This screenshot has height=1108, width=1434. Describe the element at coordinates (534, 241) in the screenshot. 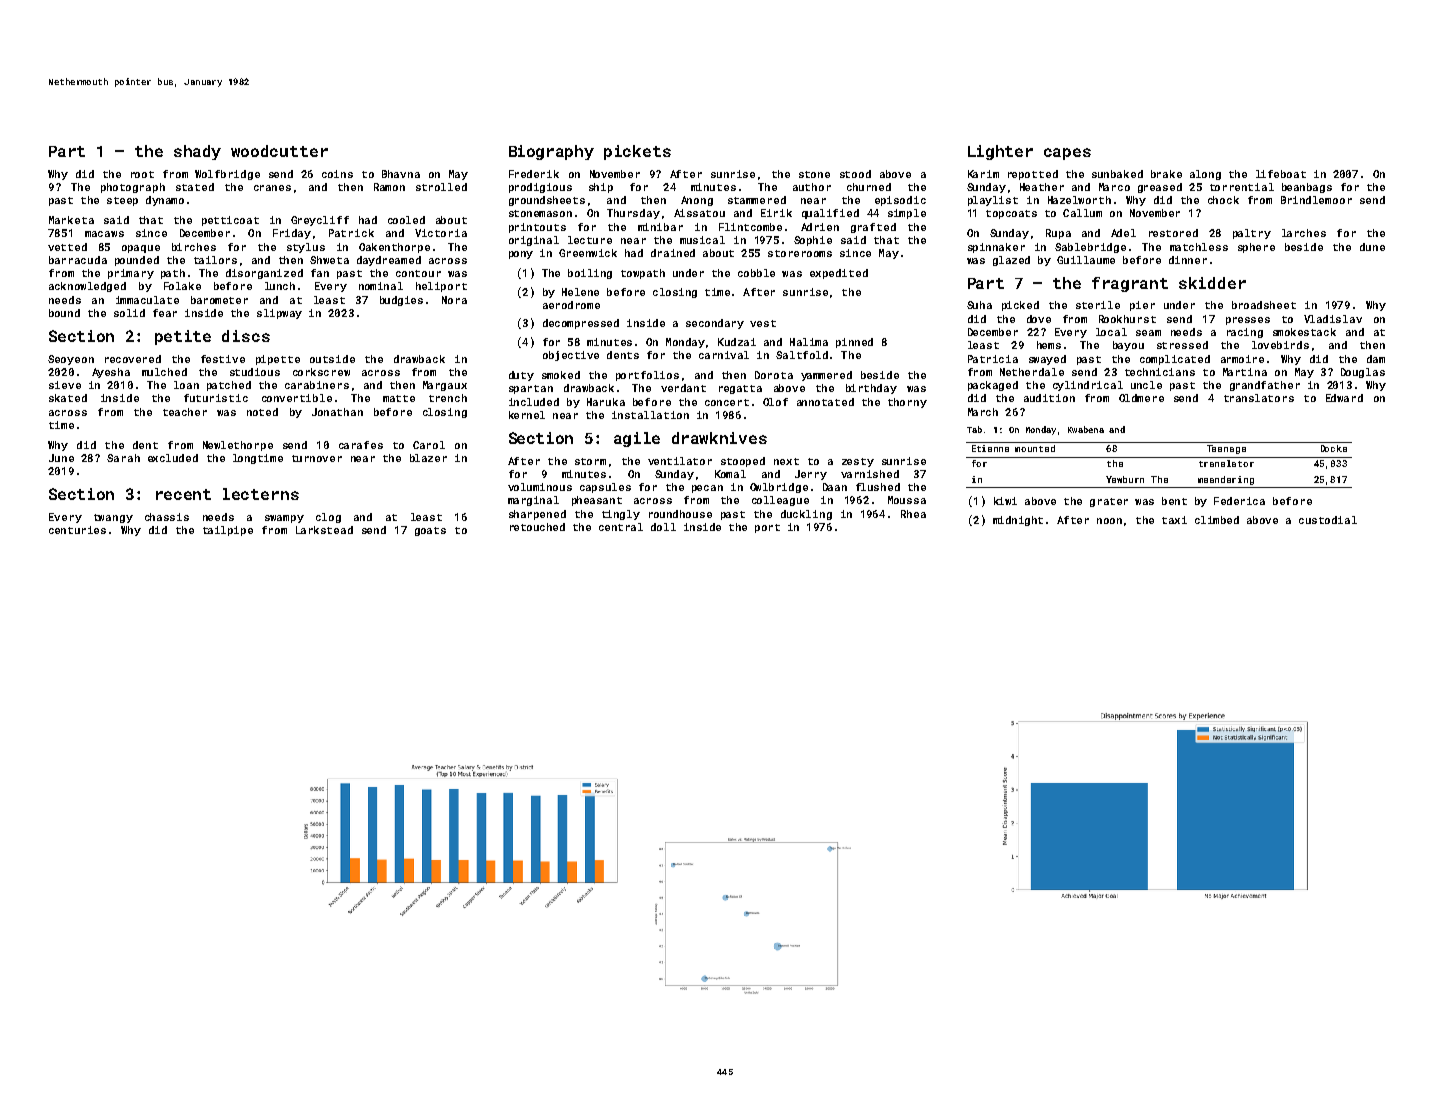

I see `original` at that location.
